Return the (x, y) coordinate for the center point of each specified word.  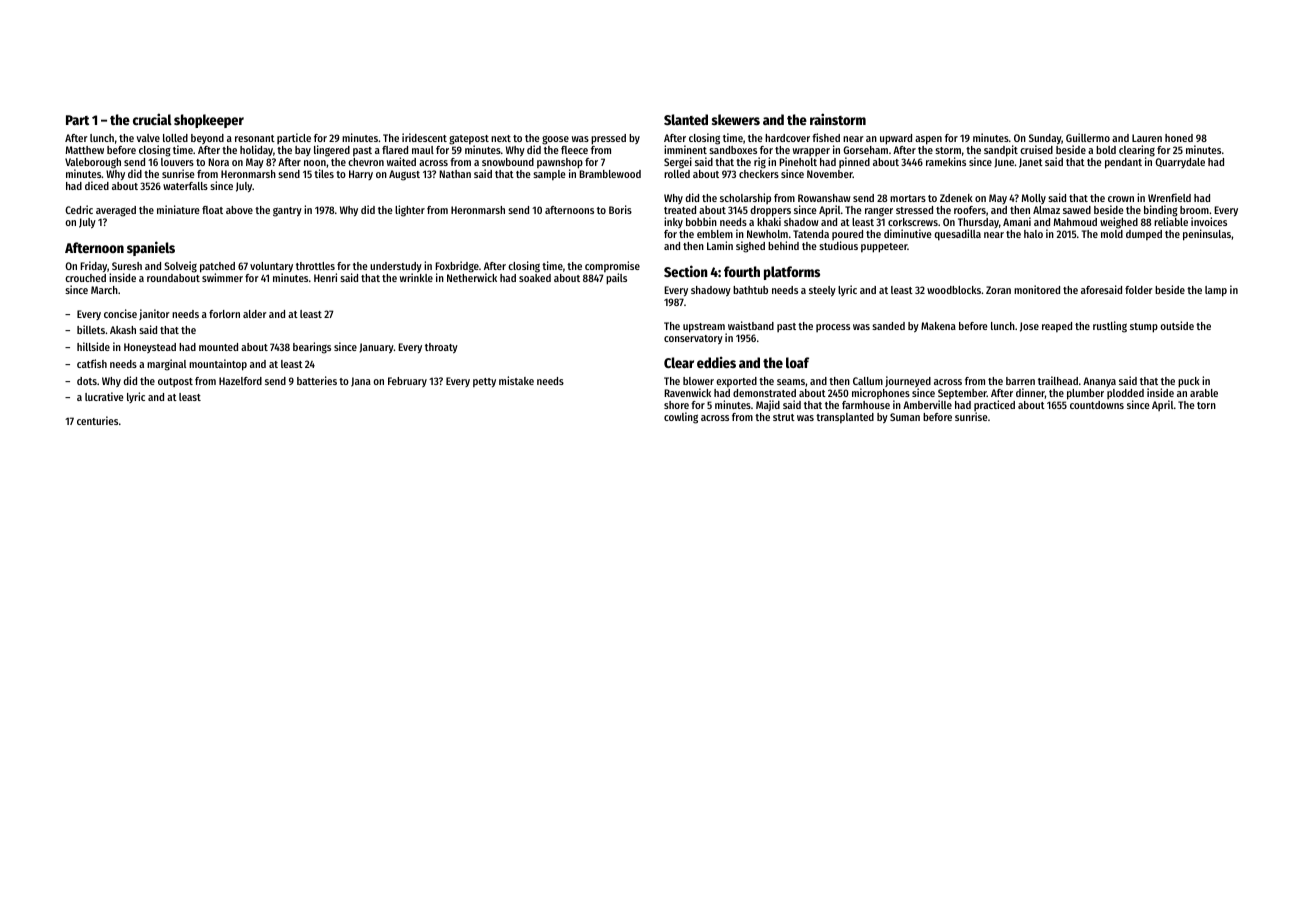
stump (1144, 328)
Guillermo (1088, 137)
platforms (792, 273)
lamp (1216, 291)
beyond (207, 139)
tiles (324, 173)
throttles (315, 266)
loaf (797, 362)
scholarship (745, 198)
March (104, 290)
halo (1033, 234)
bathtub (750, 290)
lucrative (104, 396)
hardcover (787, 138)
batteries (317, 380)
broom (1194, 210)
